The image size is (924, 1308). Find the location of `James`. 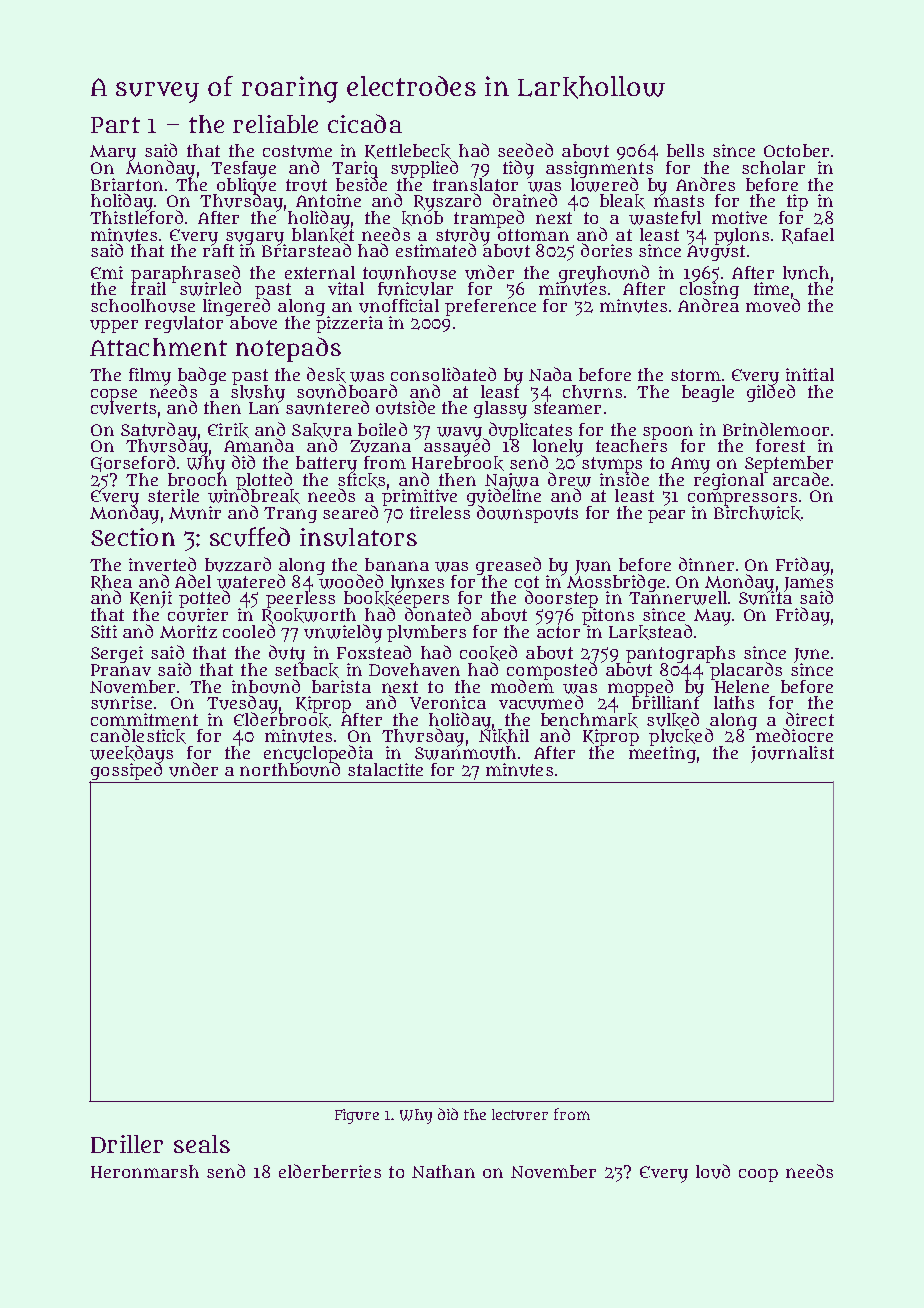

James is located at coordinates (809, 584).
